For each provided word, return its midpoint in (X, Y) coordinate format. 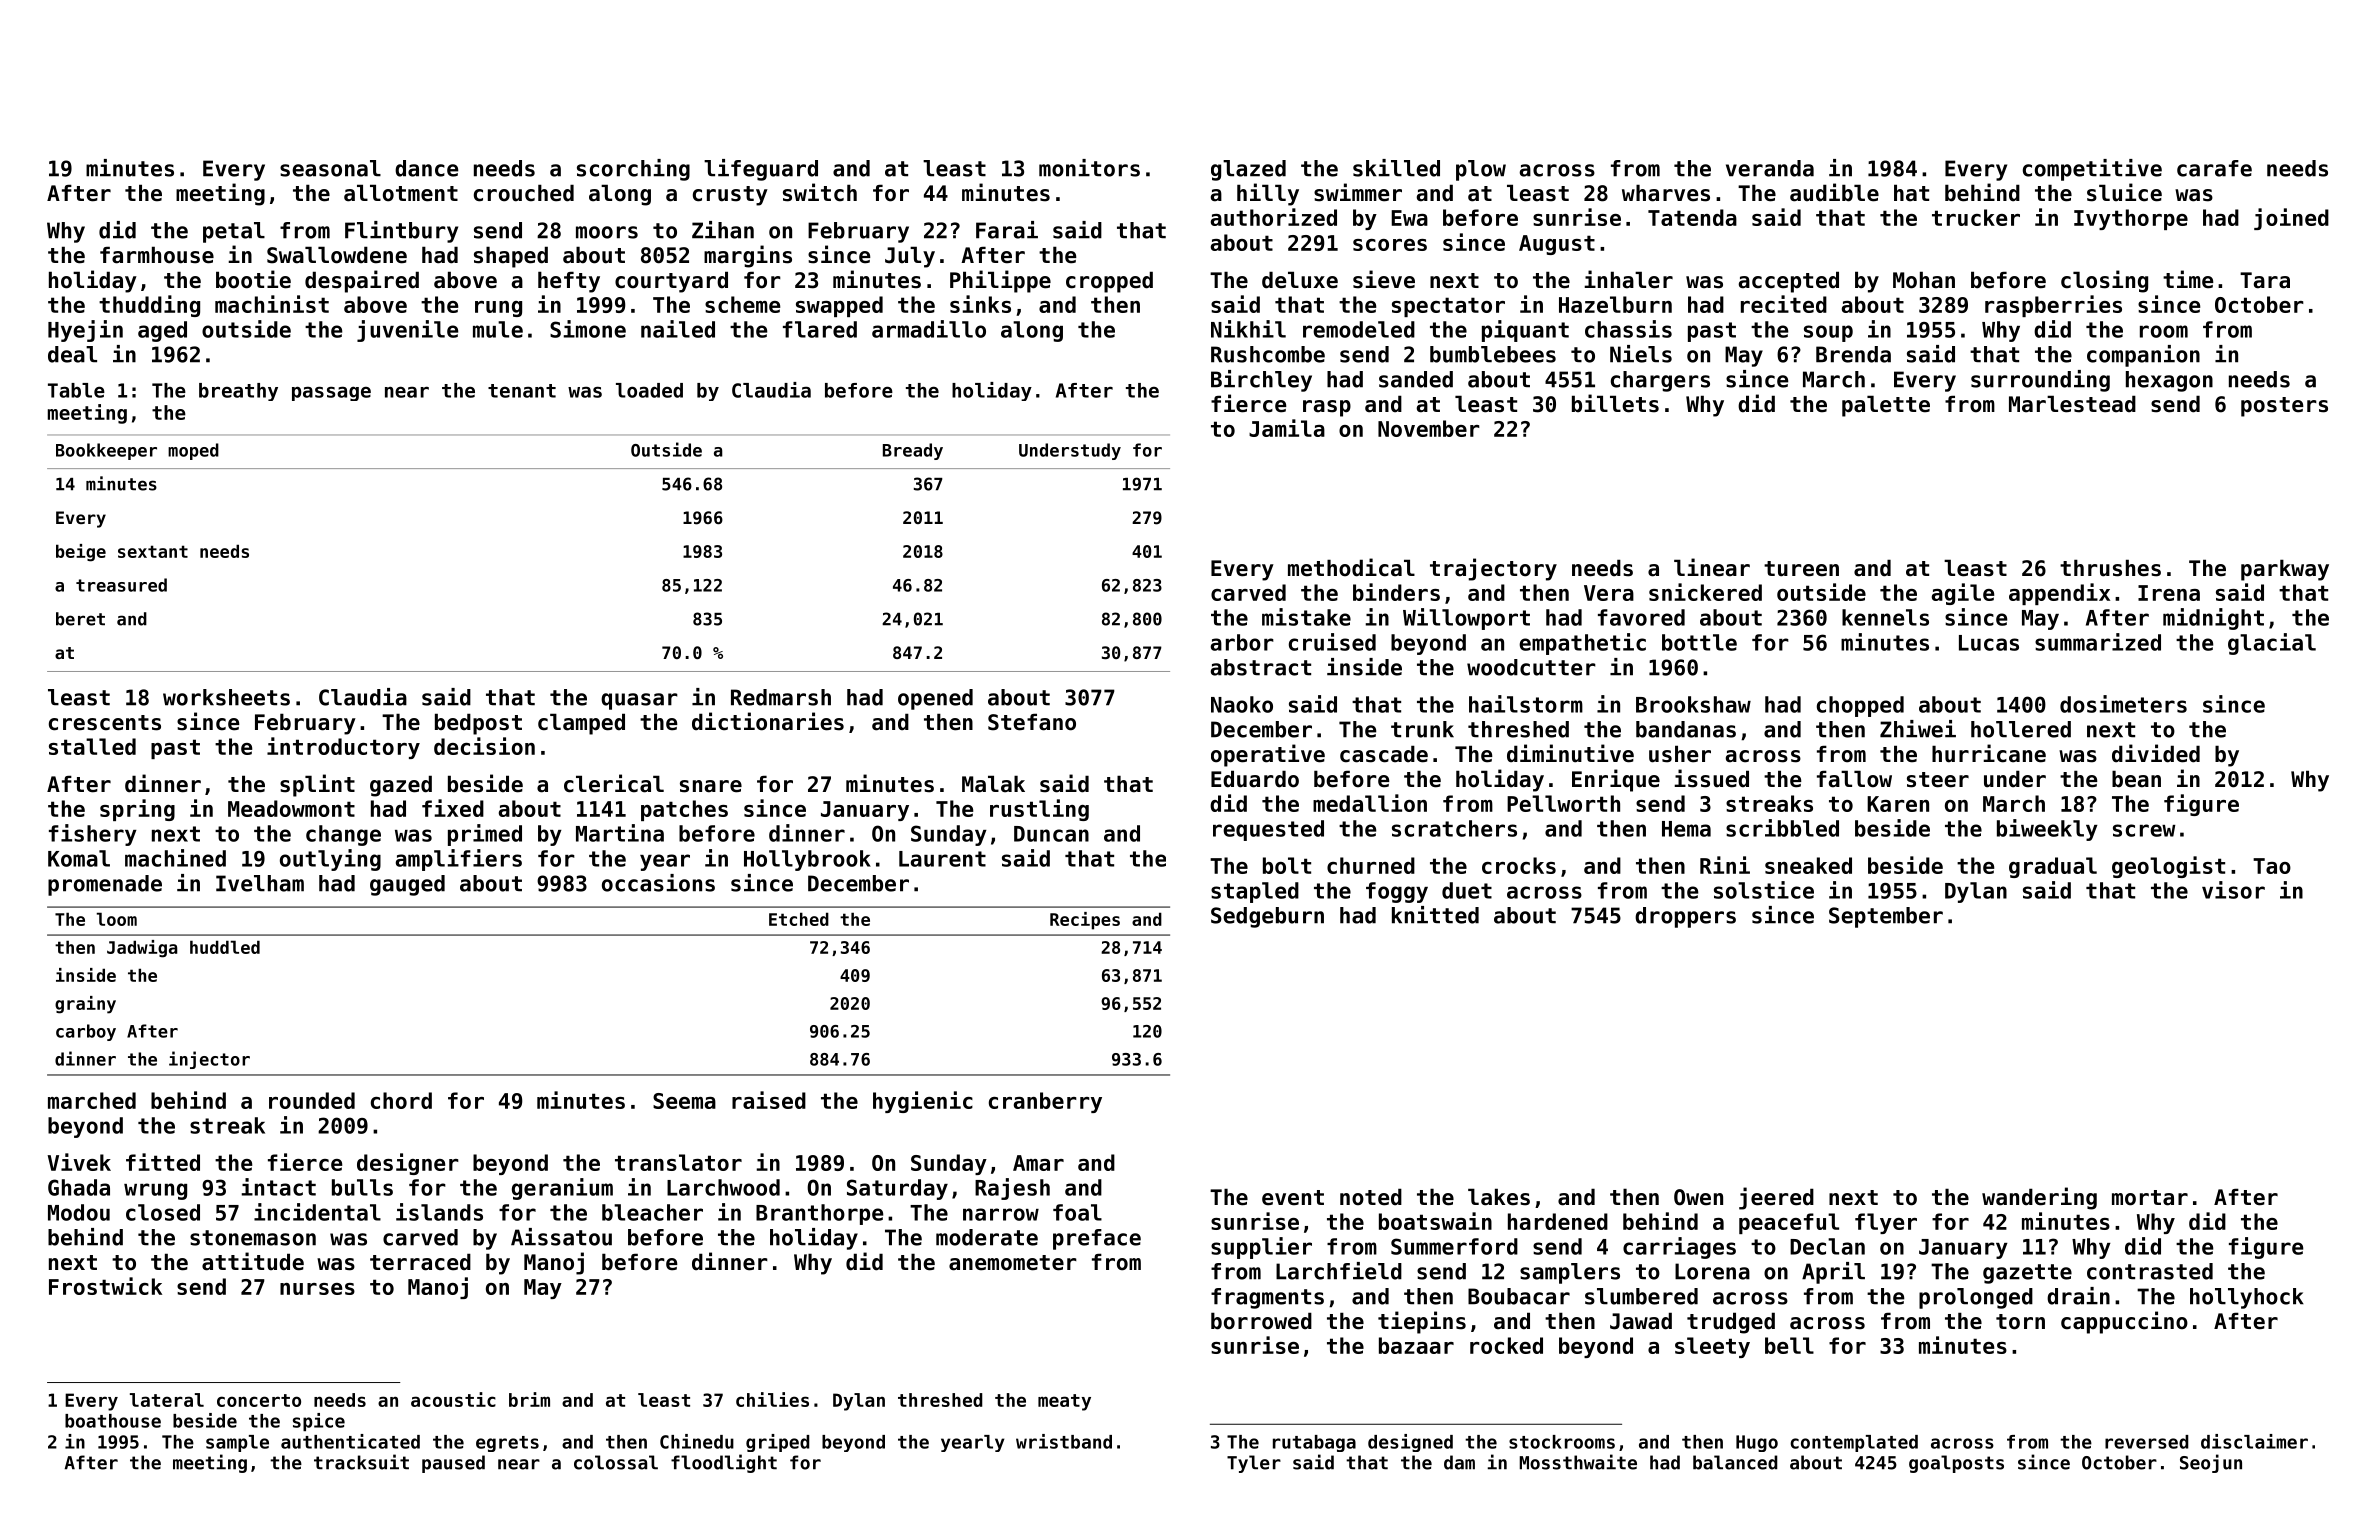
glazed (1248, 170)
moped (193, 451)
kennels (1885, 617)
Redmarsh (781, 697)
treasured (121, 585)
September (1886, 917)
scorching (633, 170)
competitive (2092, 170)
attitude (253, 1261)
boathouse (113, 1421)
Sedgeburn (1267, 917)
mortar (2150, 1198)
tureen (1801, 569)
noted (1371, 1197)
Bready (913, 451)
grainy (85, 1005)
